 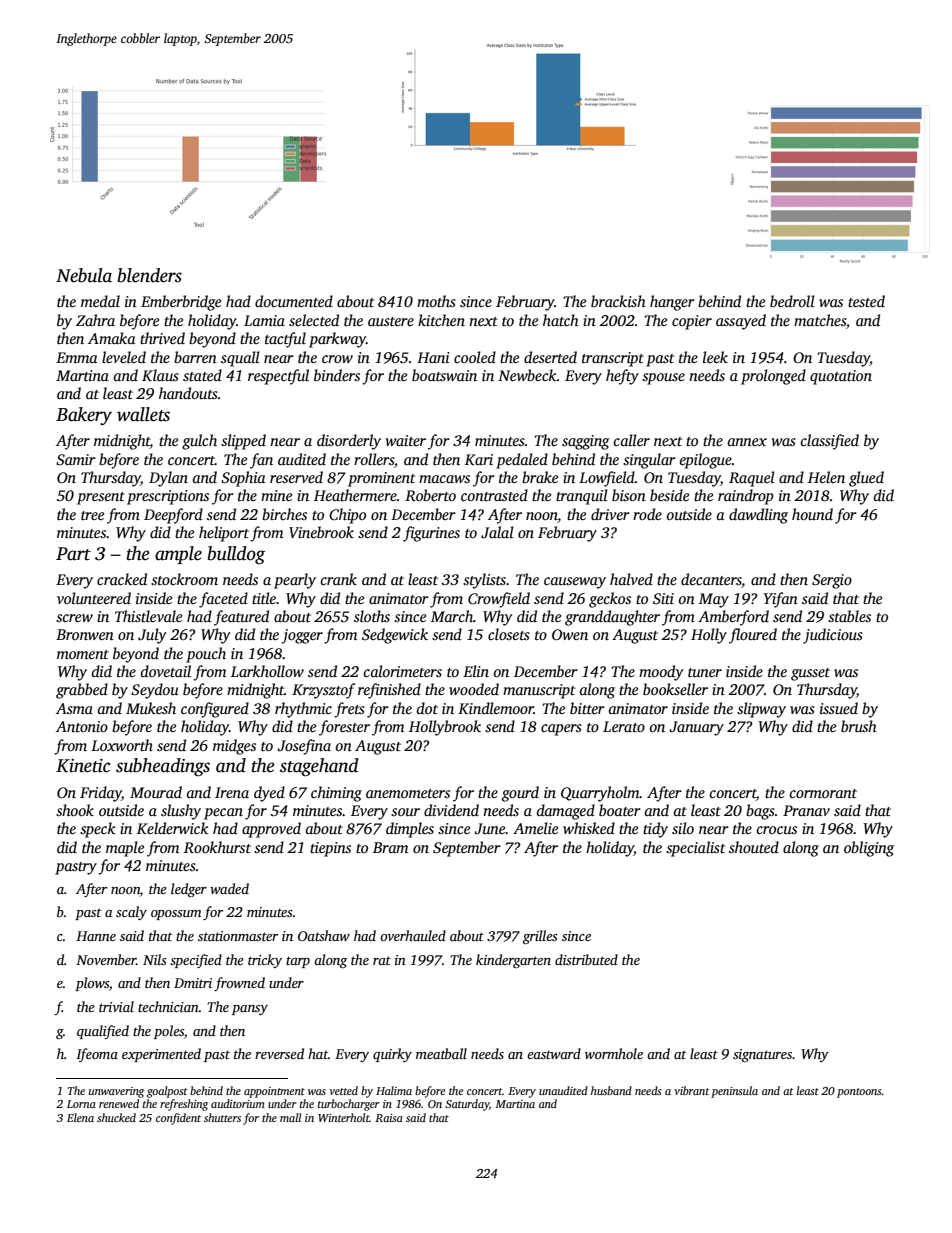 What do you see at coordinates (389, 1118) in the page?
I see `Raisa` at bounding box center [389, 1118].
